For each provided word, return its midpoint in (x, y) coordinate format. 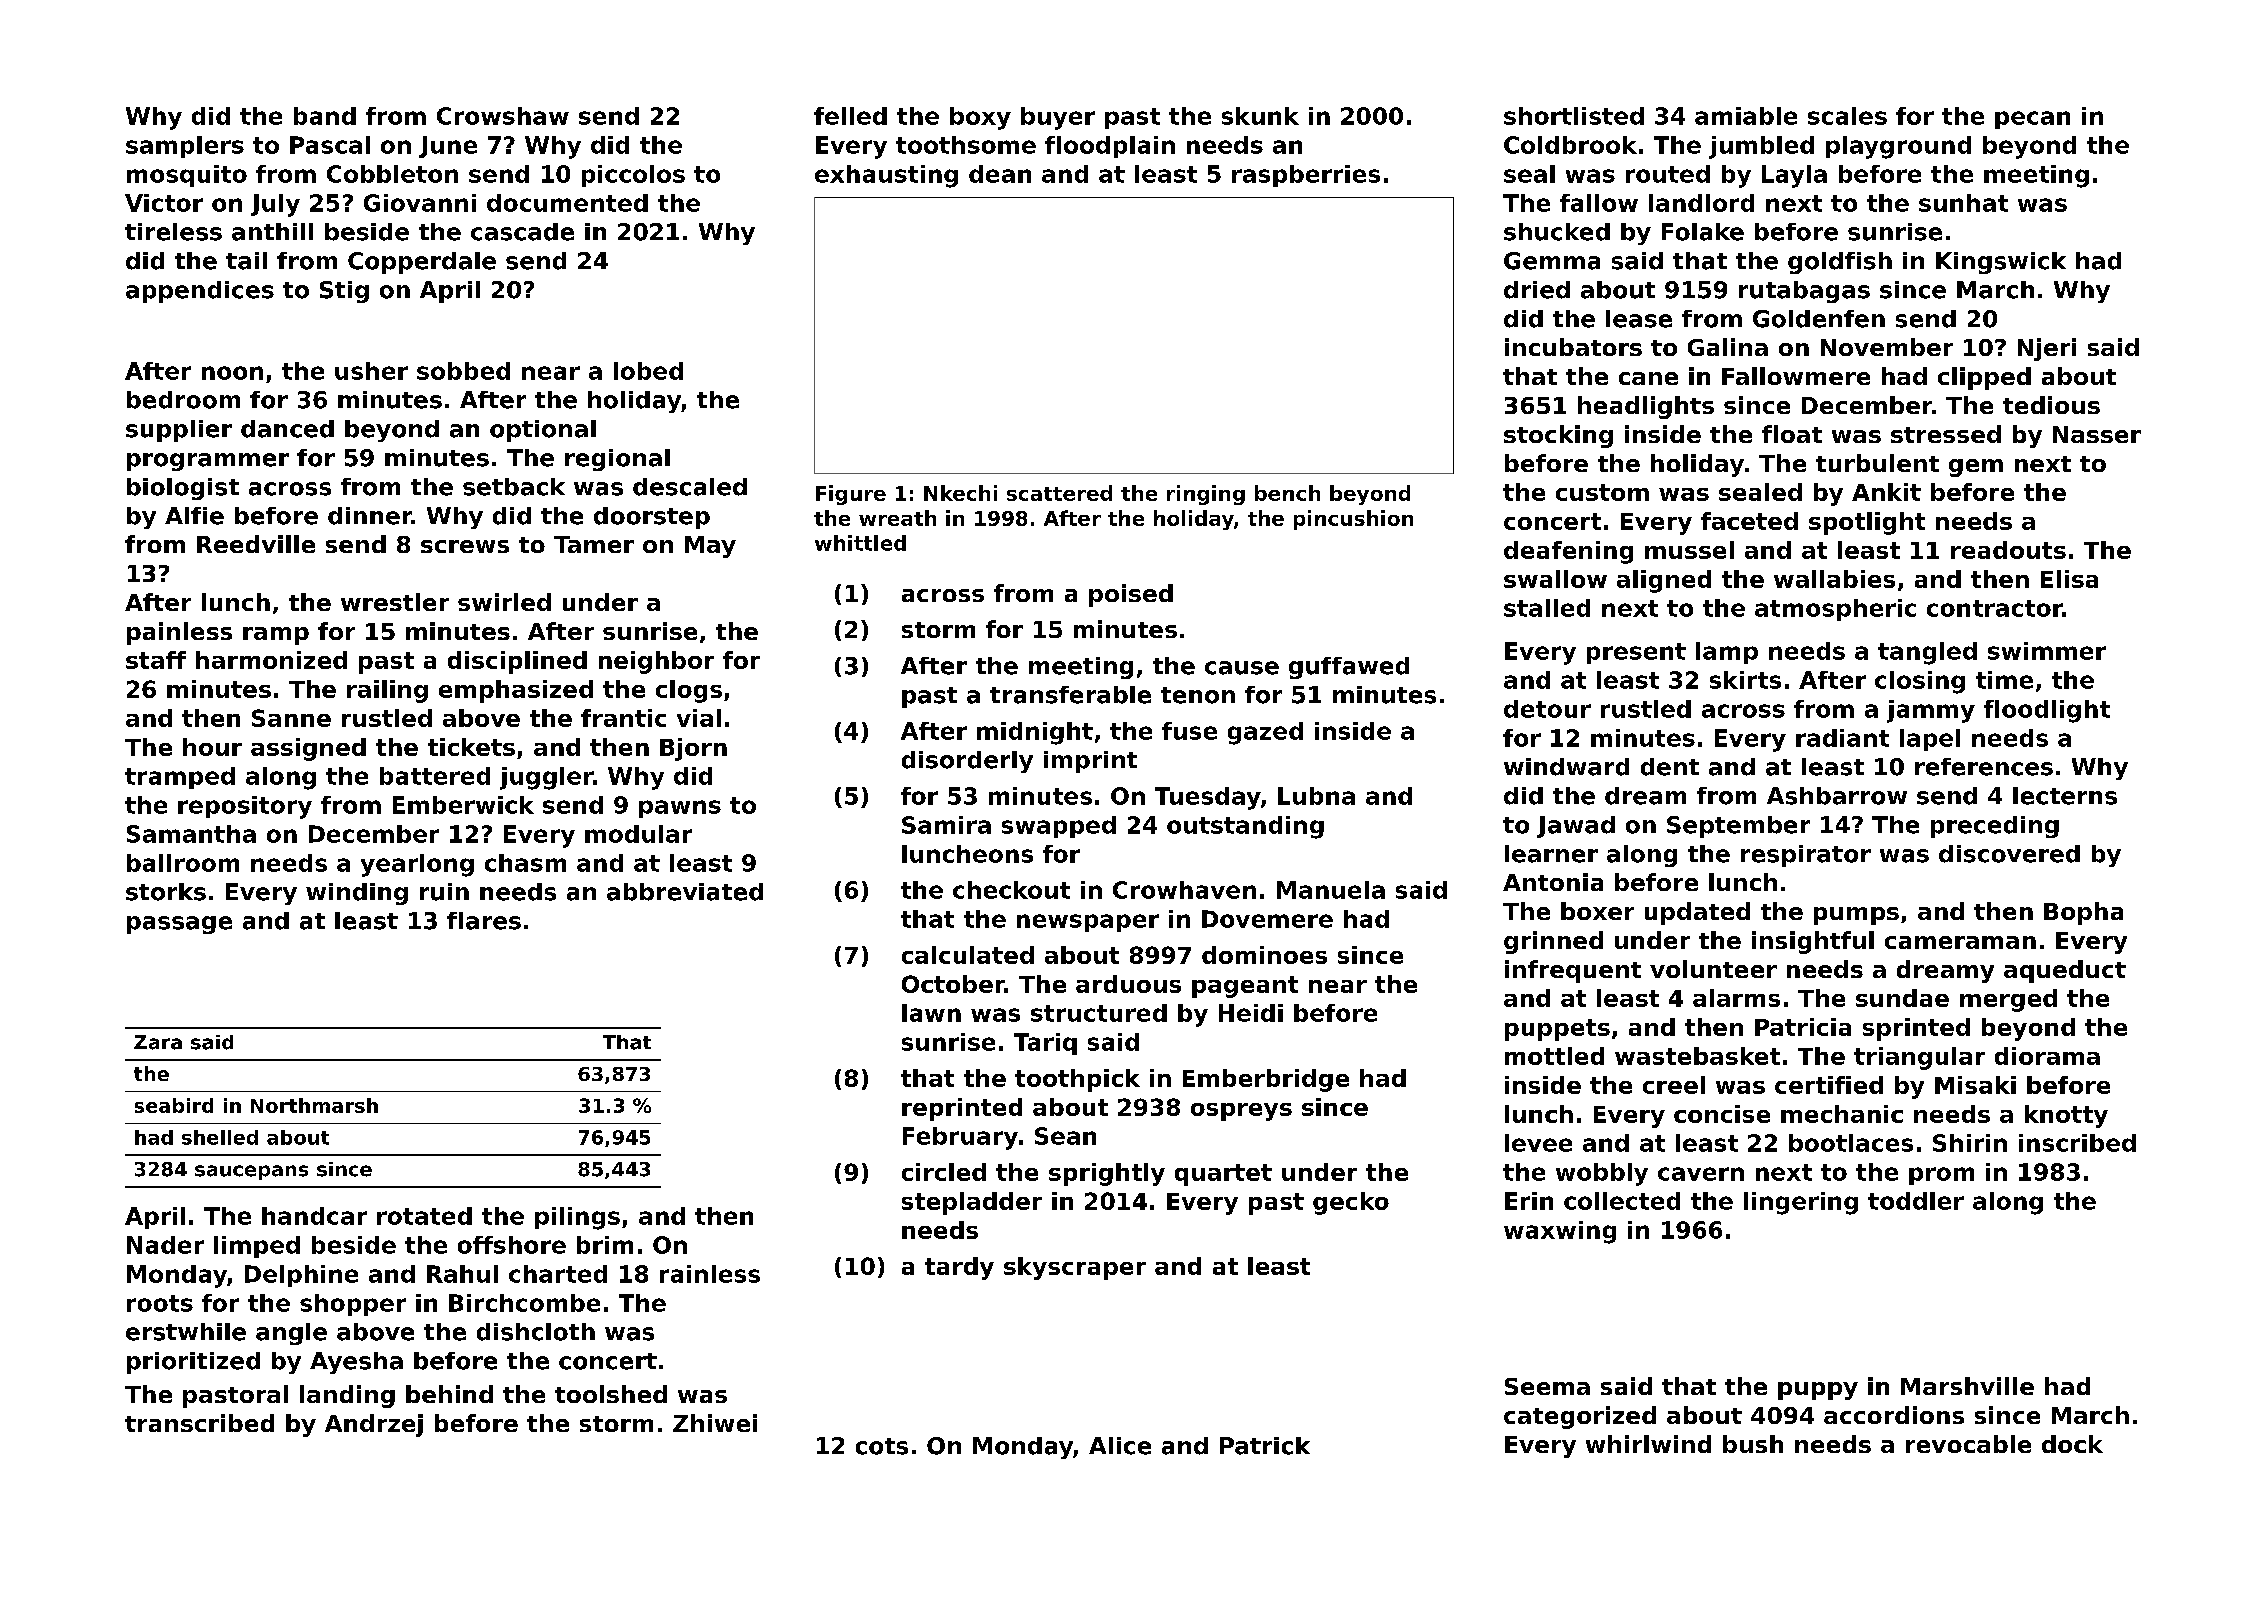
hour (212, 747)
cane (1648, 378)
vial (699, 718)
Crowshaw (503, 116)
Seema (1547, 1386)
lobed (648, 371)
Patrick (1265, 1446)
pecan (2032, 120)
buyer (1058, 118)
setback (514, 487)
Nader (165, 1245)
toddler (1916, 1201)
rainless (710, 1274)
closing (1920, 682)
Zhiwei (715, 1423)
